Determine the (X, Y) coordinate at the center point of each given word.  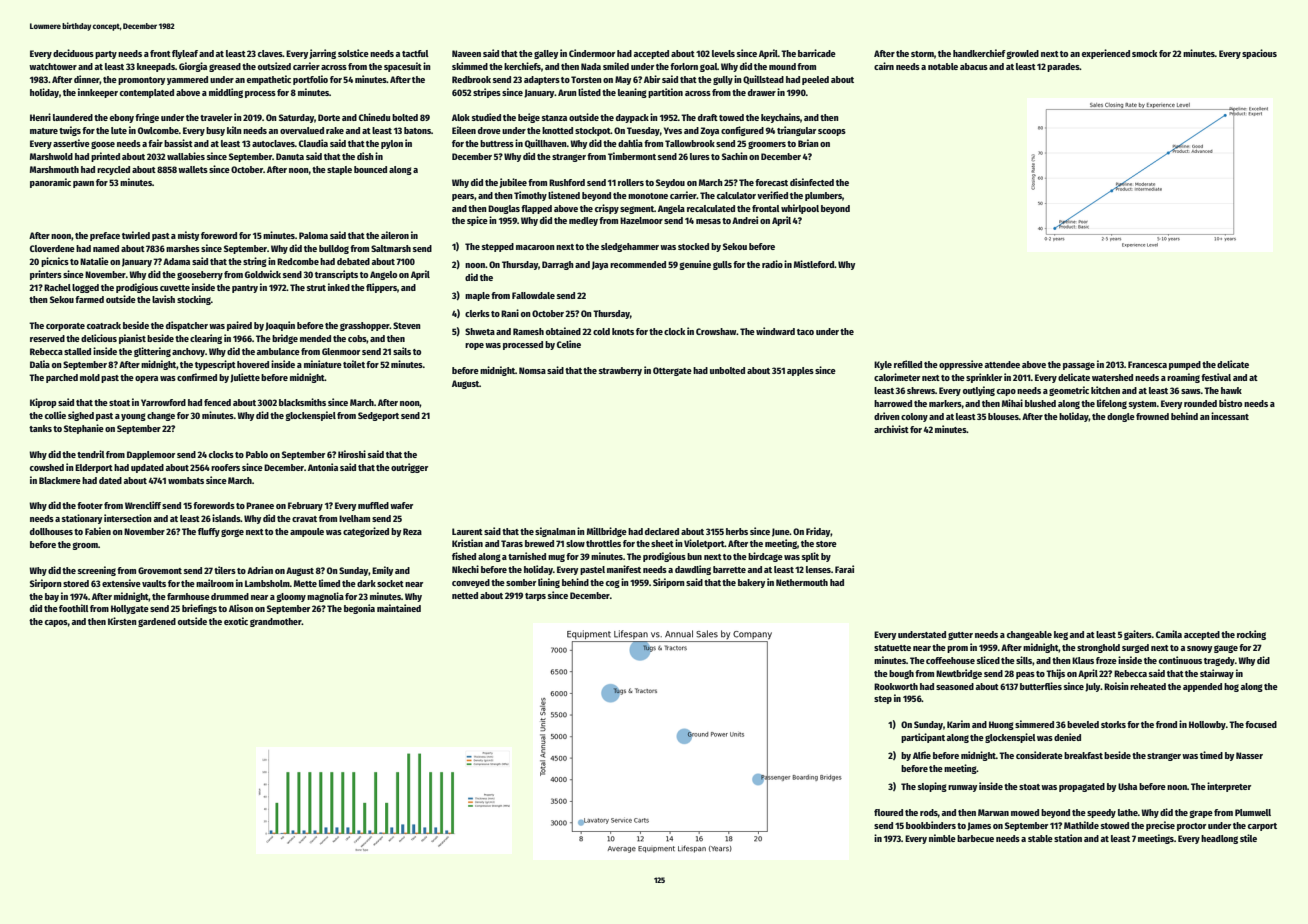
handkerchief (979, 53)
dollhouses (51, 531)
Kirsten (122, 621)
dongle (1121, 417)
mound (782, 66)
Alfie (922, 755)
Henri (40, 117)
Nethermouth (802, 582)
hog (1231, 687)
